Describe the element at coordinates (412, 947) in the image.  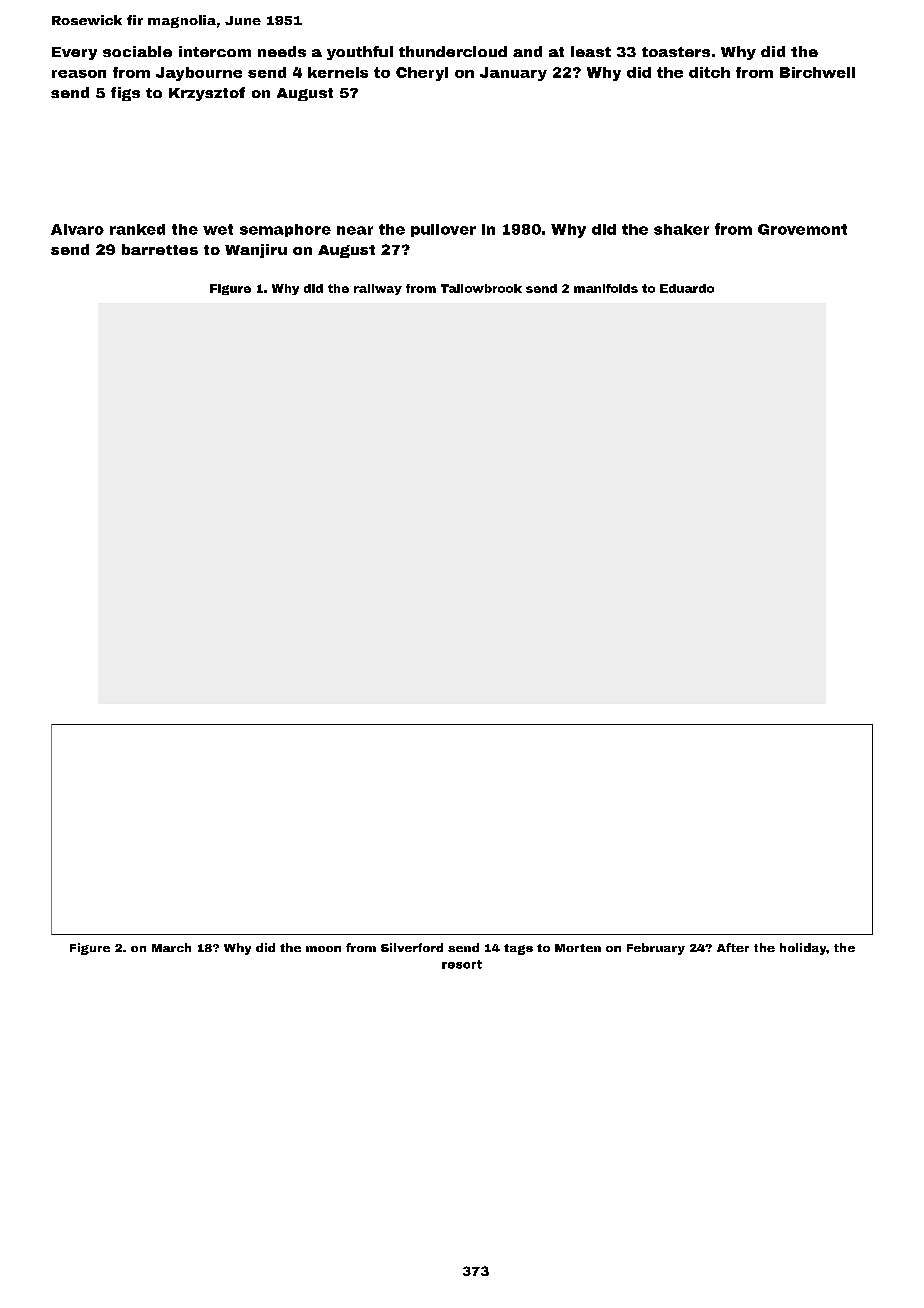
I see `Silverford` at that location.
